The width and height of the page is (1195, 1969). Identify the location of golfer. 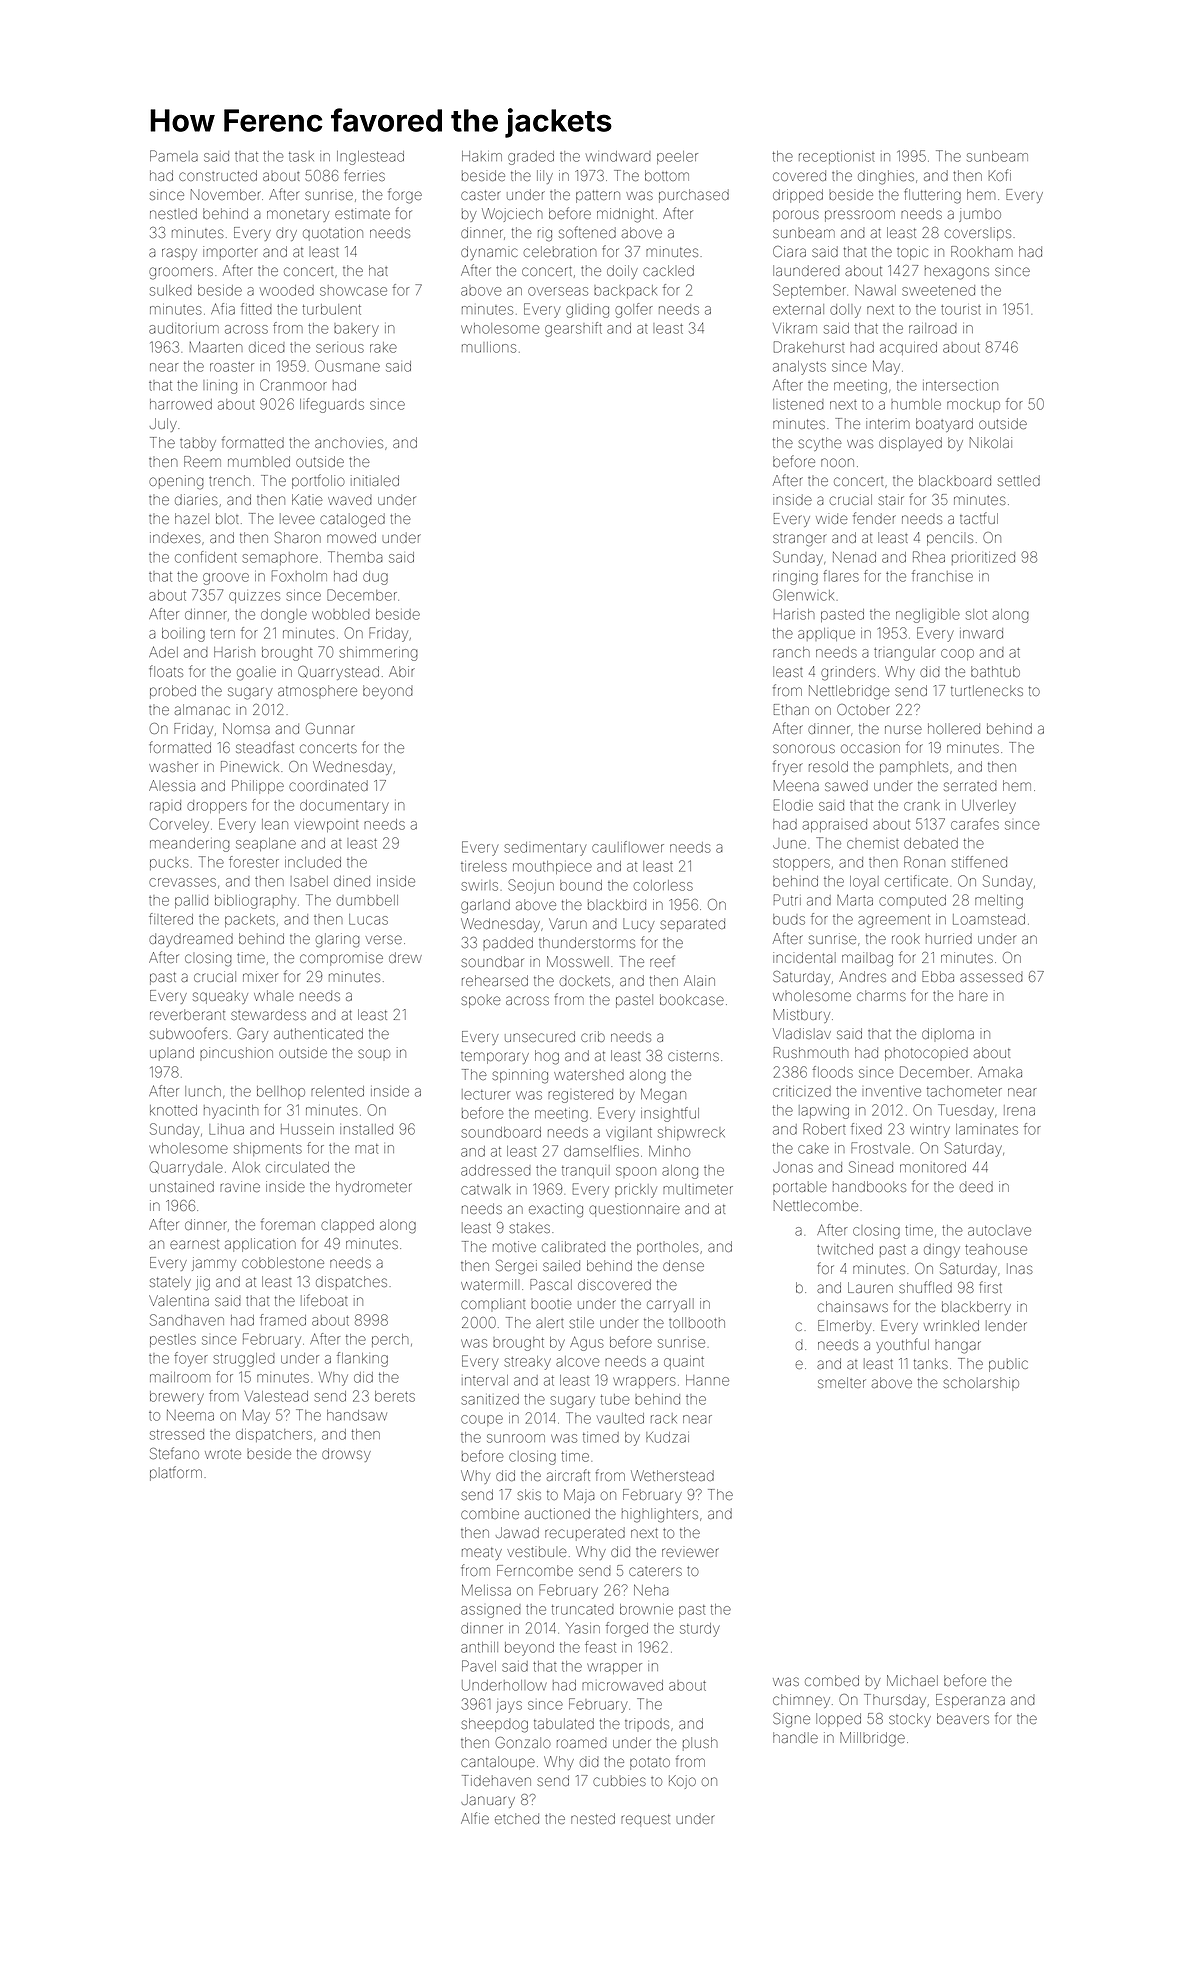
(634, 310).
